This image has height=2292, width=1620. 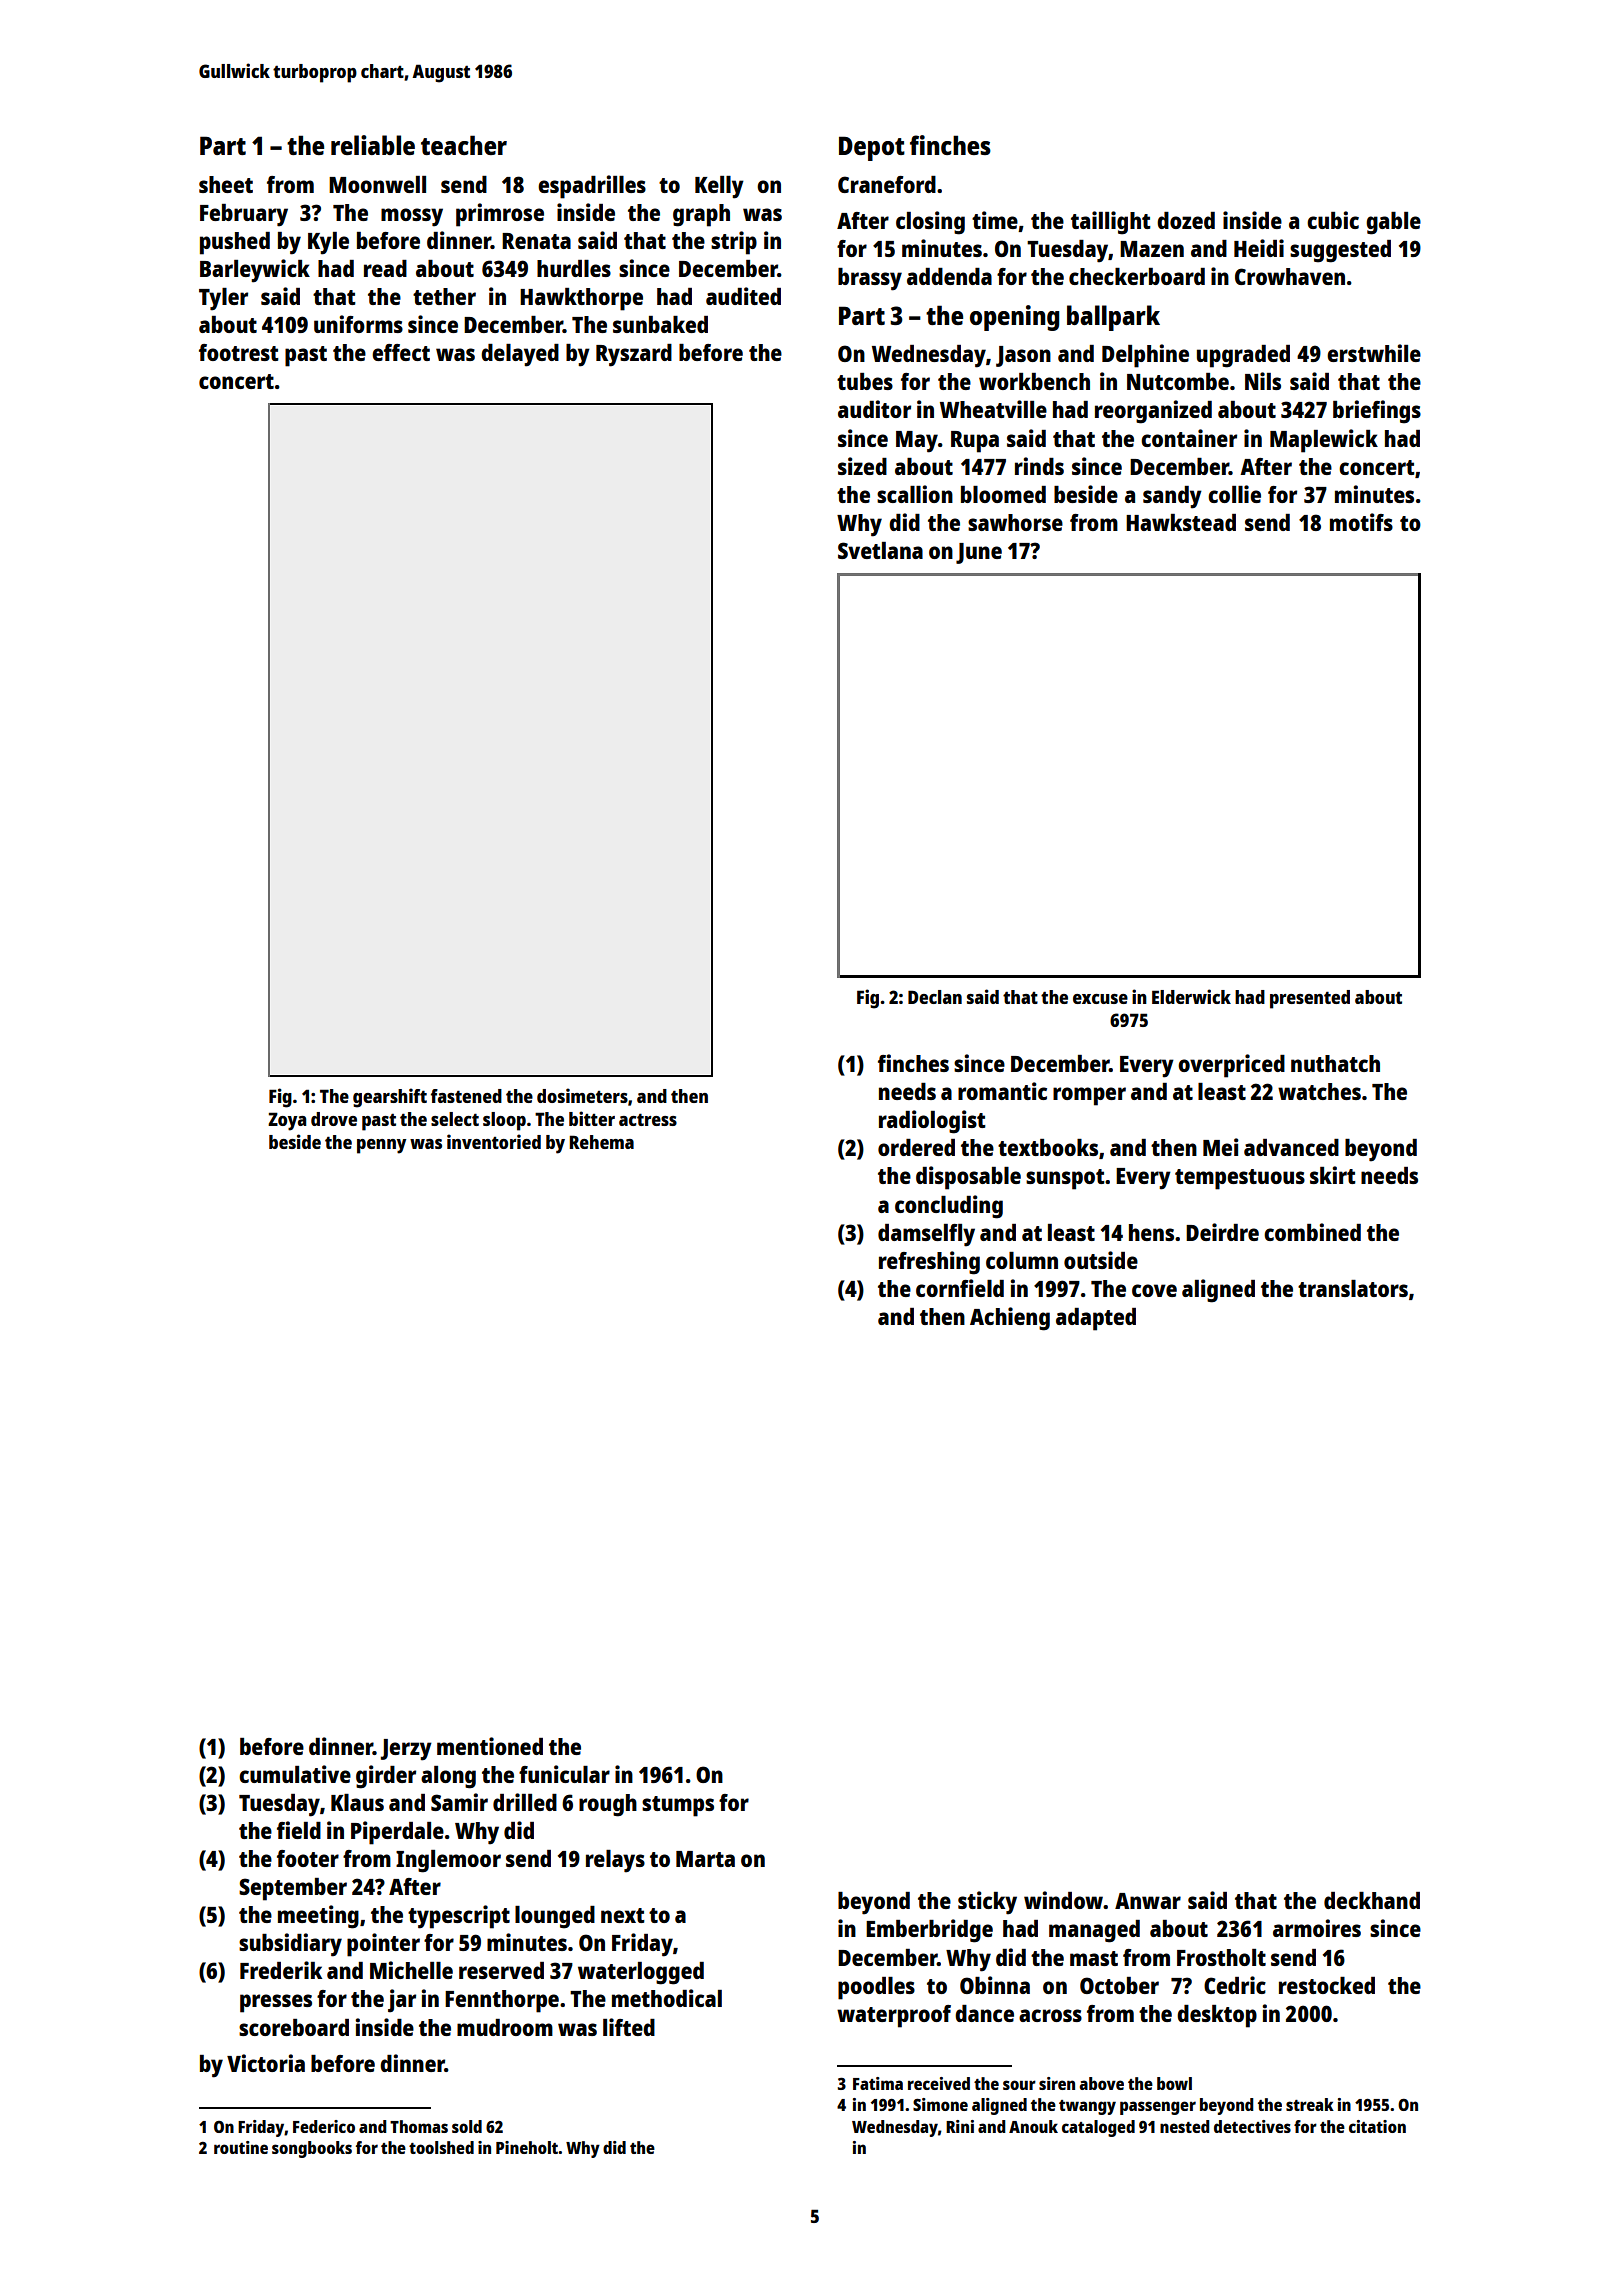 I want to click on dosimeters, so click(x=582, y=1095).
